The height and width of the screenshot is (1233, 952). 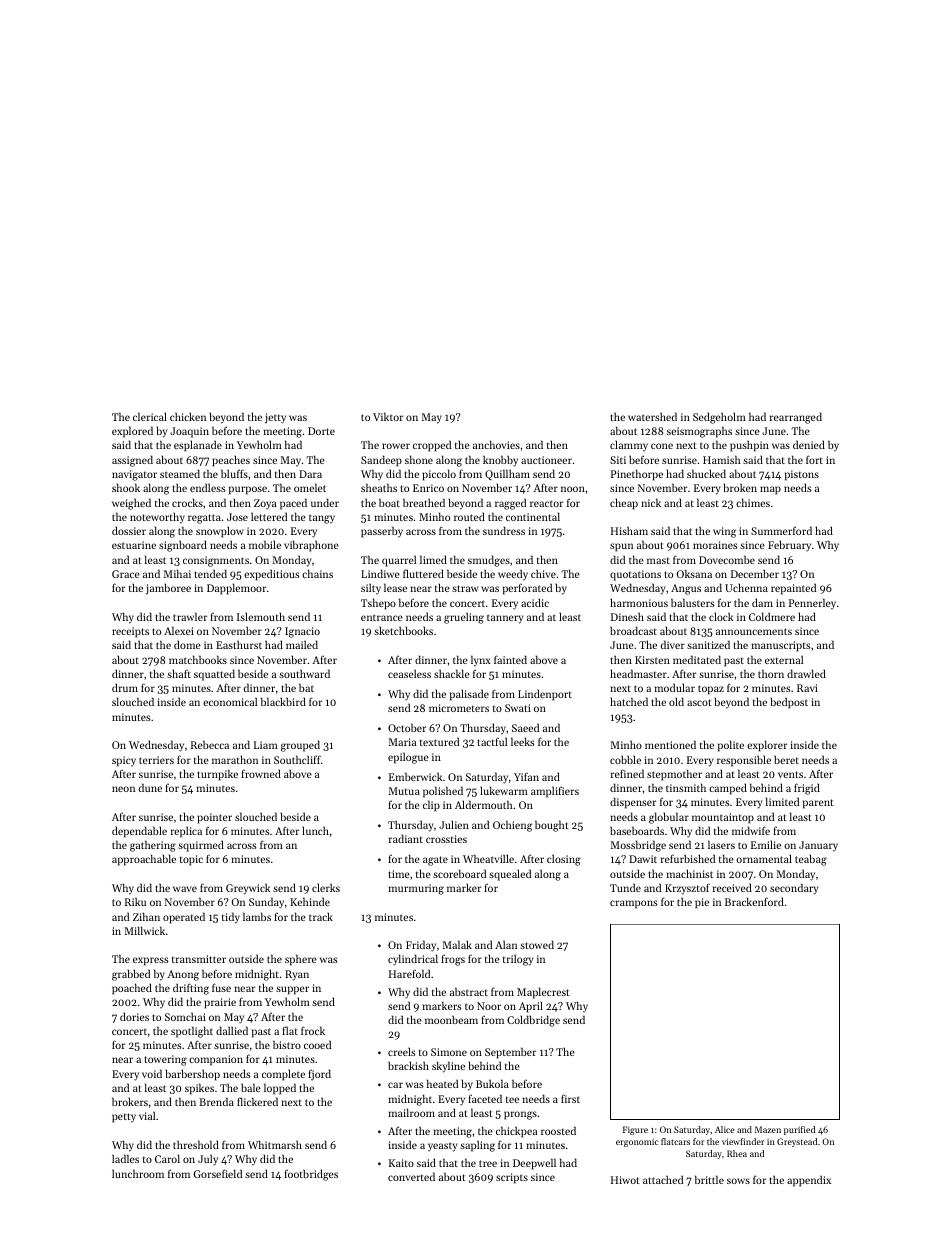 I want to click on watershed, so click(x=652, y=416).
